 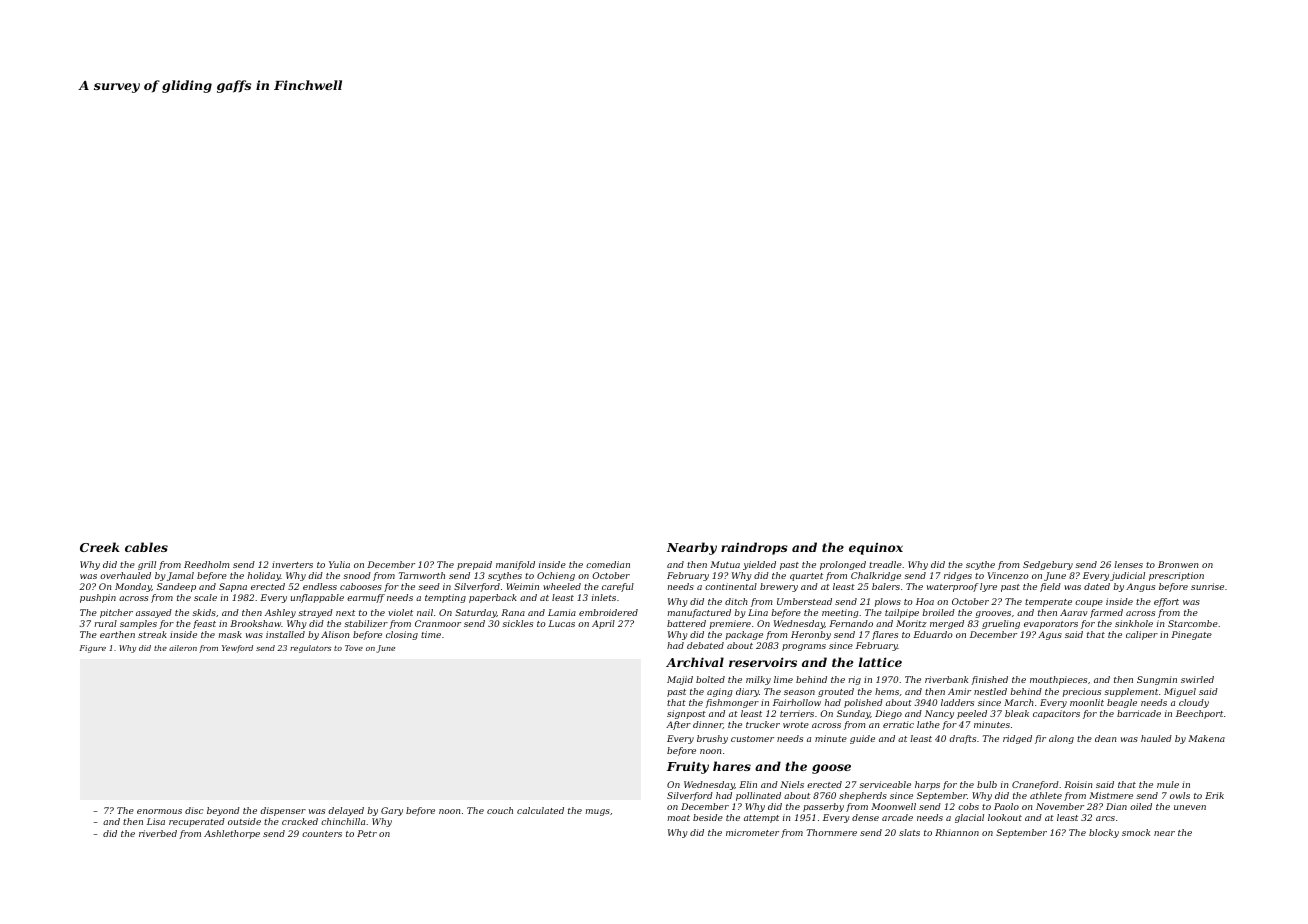 What do you see at coordinates (146, 547) in the image?
I see `cables` at bounding box center [146, 547].
